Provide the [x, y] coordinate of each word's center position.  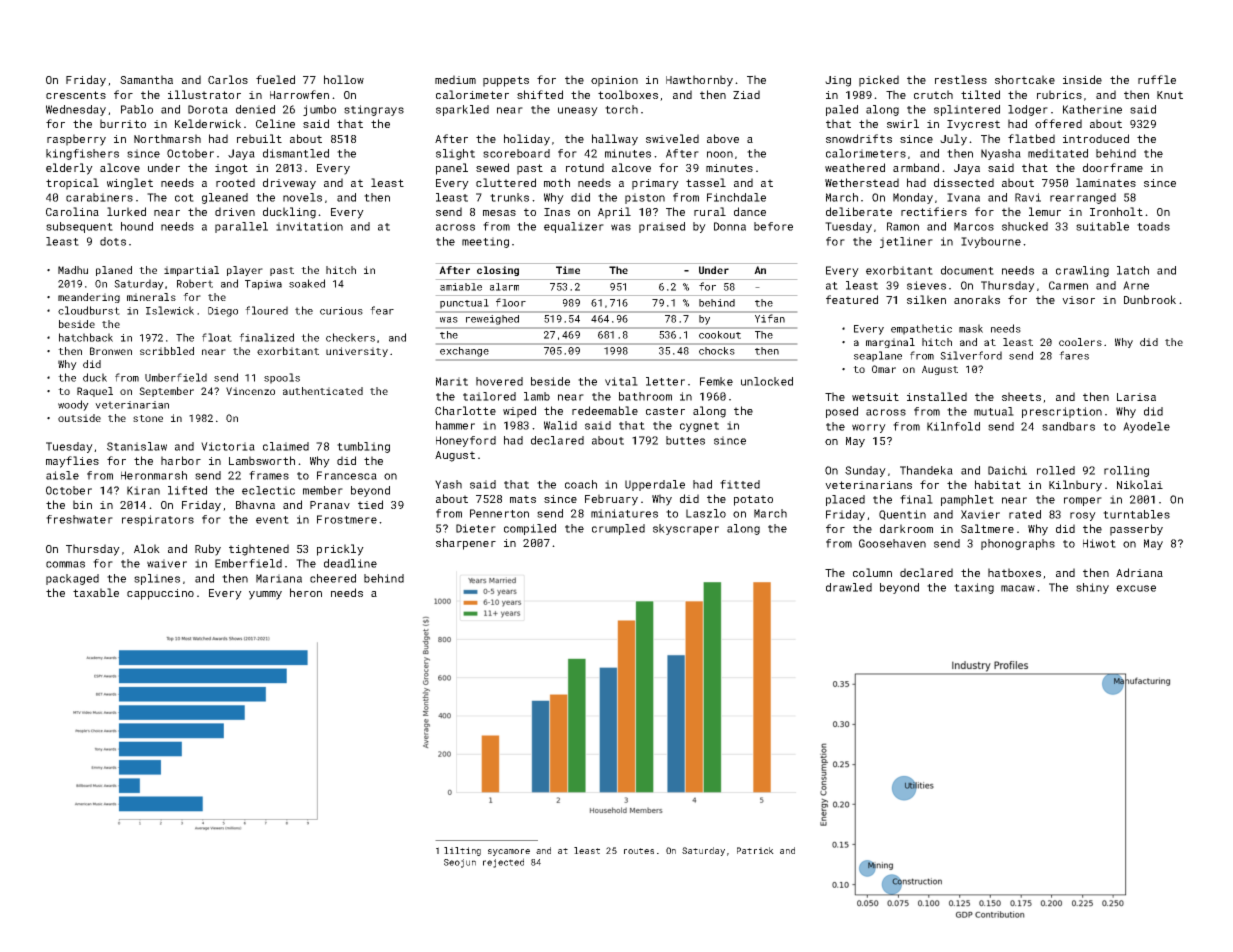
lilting [462, 851]
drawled [849, 587]
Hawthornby [699, 81]
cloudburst [89, 310]
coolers [1080, 342]
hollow [344, 79]
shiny [1092, 588]
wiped [519, 412]
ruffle [1157, 79]
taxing [974, 588]
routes [639, 851]
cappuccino [160, 594]
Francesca [347, 475]
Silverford [971, 355]
